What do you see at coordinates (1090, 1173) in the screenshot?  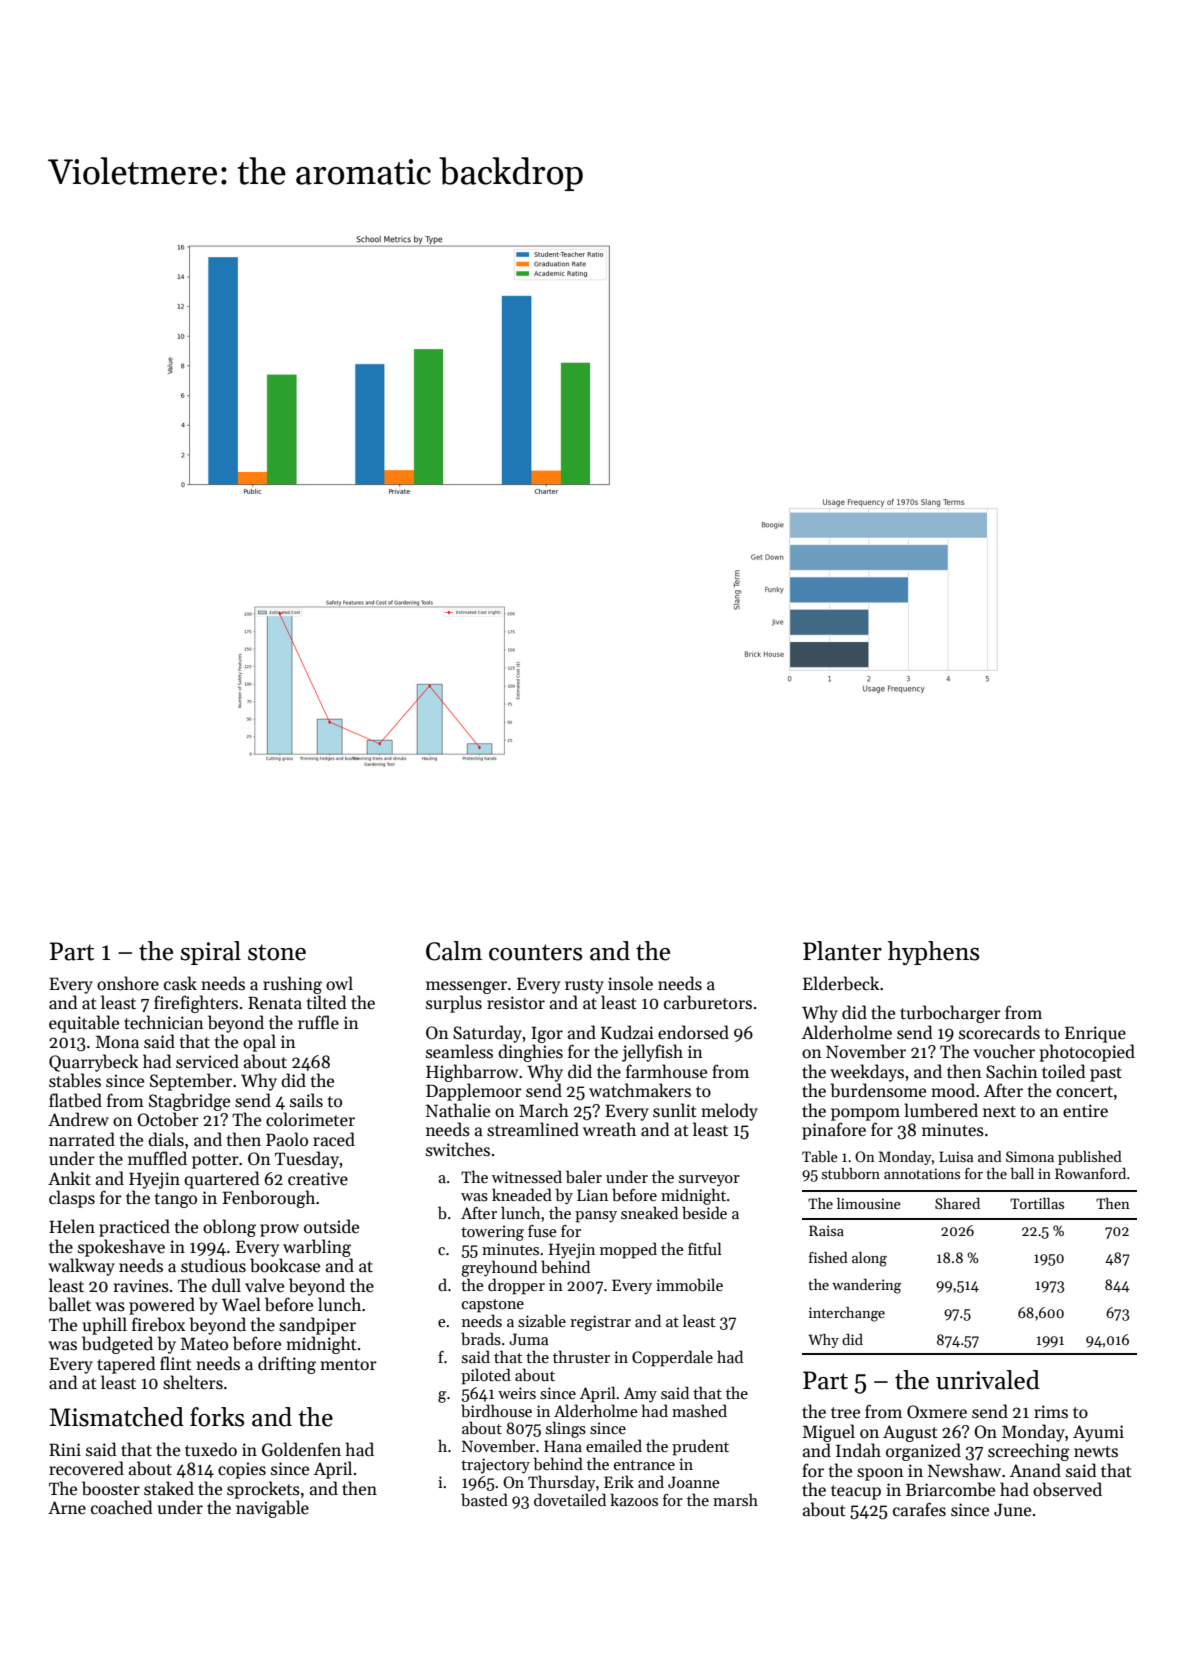 I see `Rowanford` at bounding box center [1090, 1173].
